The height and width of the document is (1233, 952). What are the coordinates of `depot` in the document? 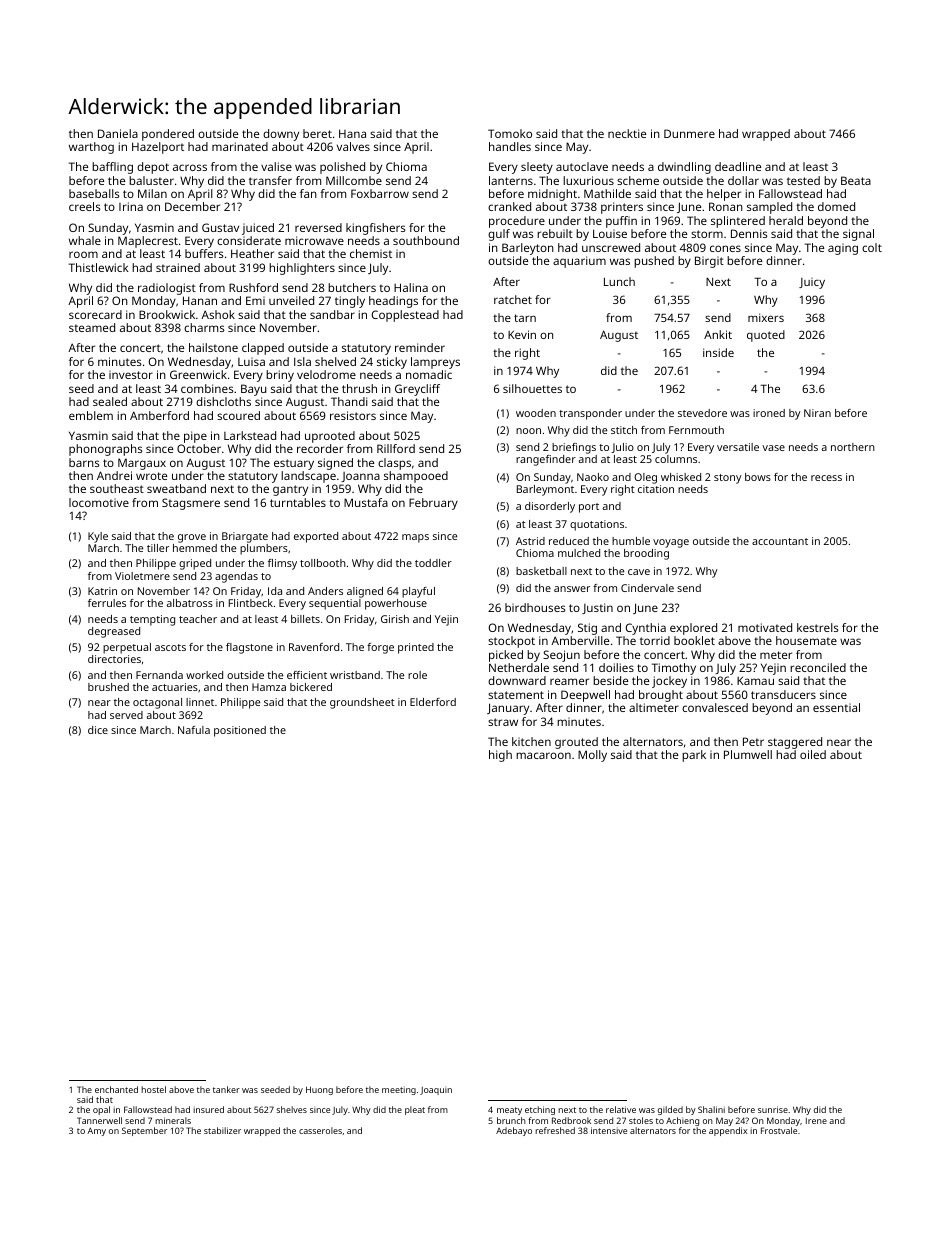 It's located at (153, 168).
